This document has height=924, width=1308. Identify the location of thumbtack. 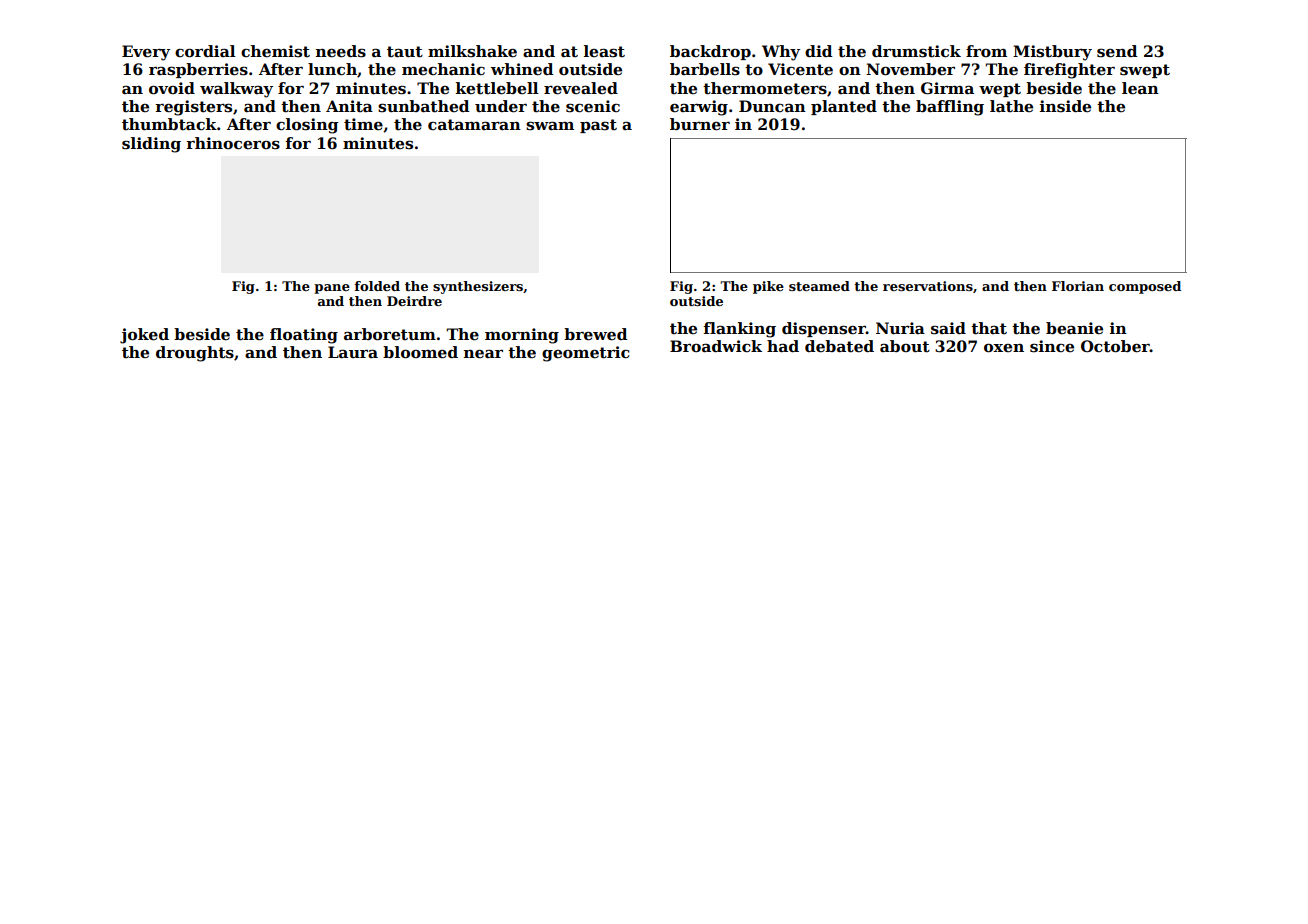
(169, 124).
